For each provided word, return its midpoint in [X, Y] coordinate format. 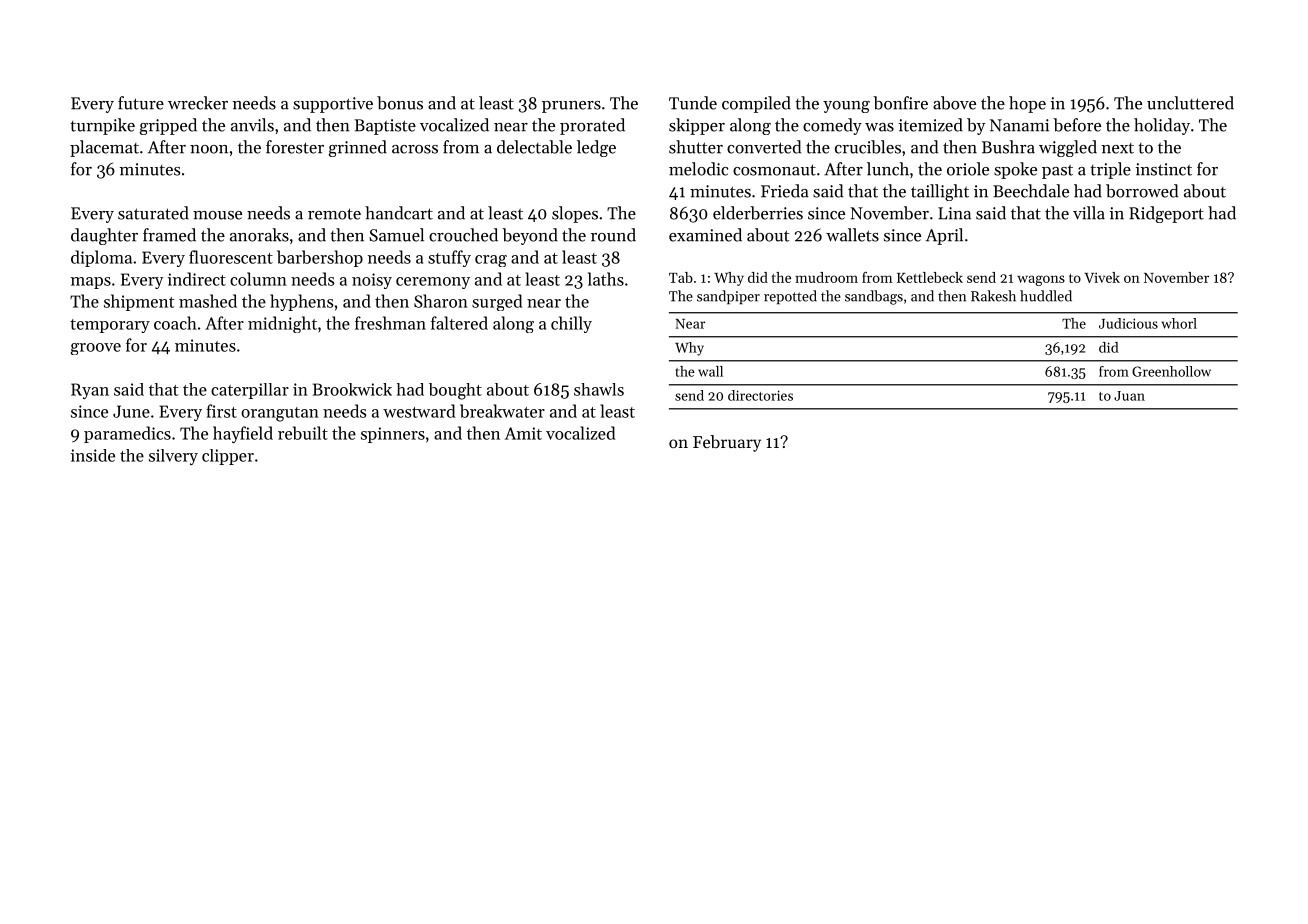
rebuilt [303, 433]
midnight [282, 324]
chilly [571, 324]
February [727, 443]
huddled [1046, 296]
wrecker [198, 103]
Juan [1129, 396]
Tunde [693, 103]
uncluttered [1190, 103]
